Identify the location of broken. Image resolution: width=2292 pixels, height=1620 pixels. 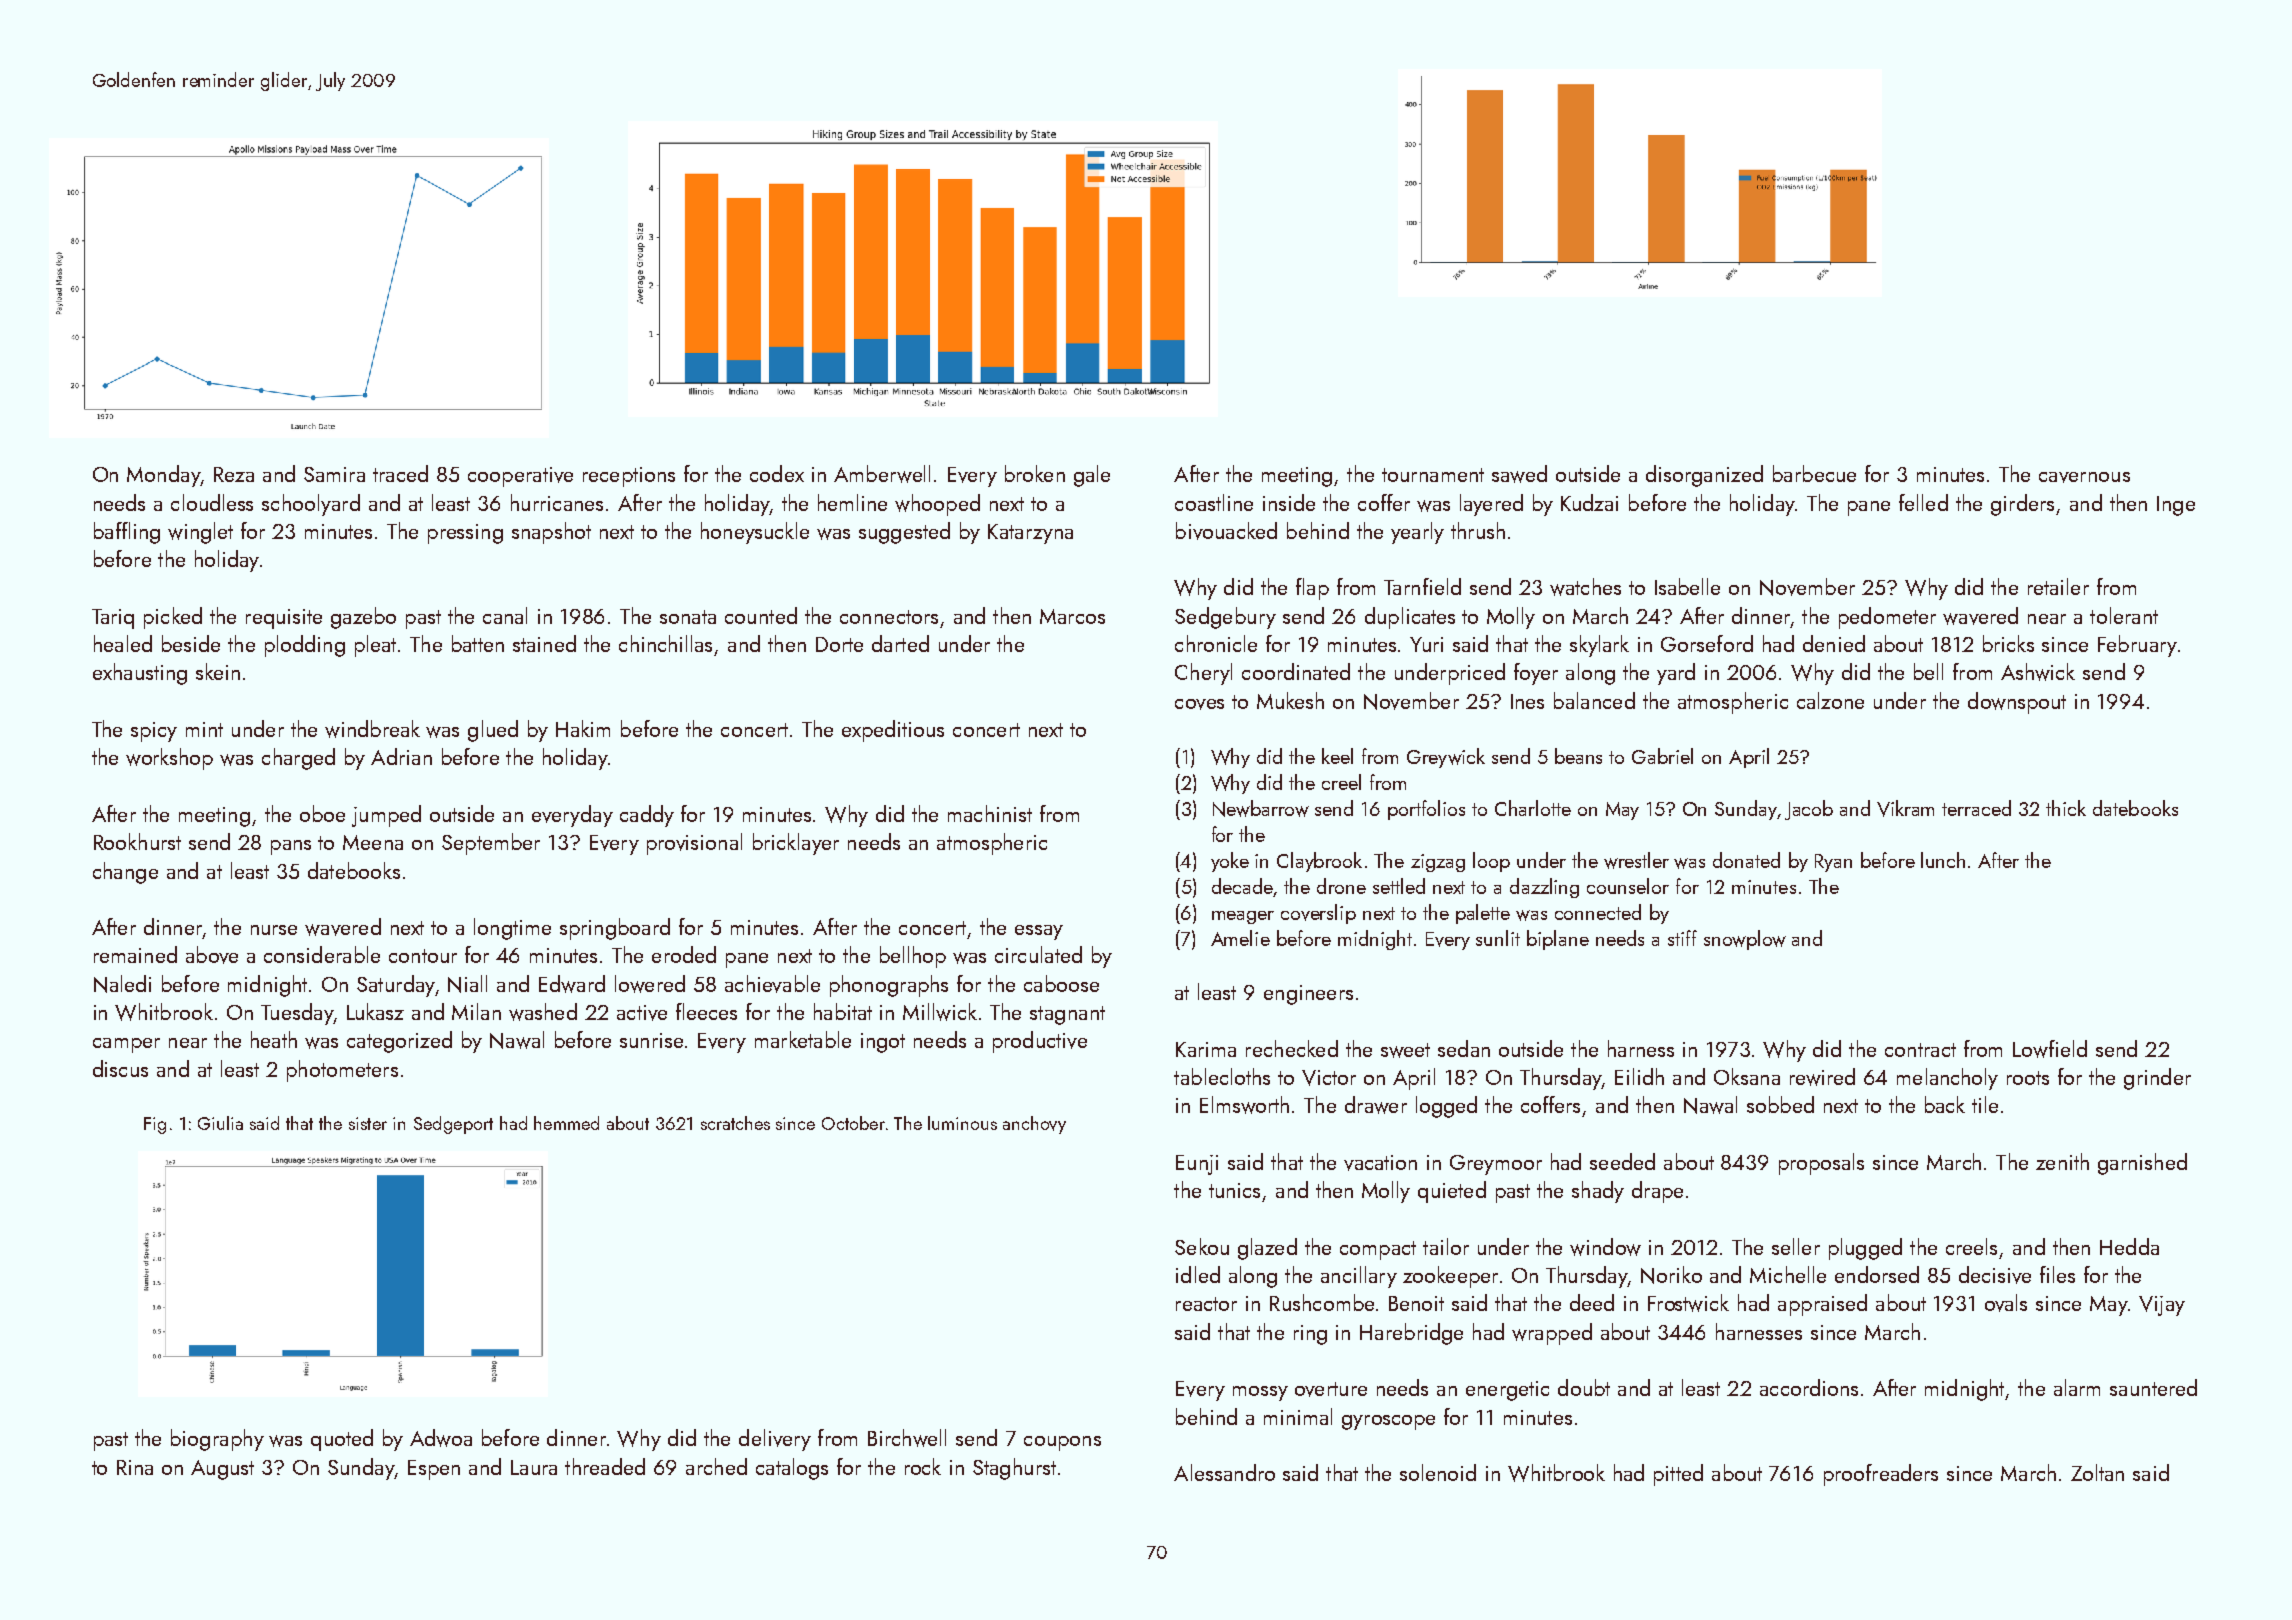
(1035, 473).
